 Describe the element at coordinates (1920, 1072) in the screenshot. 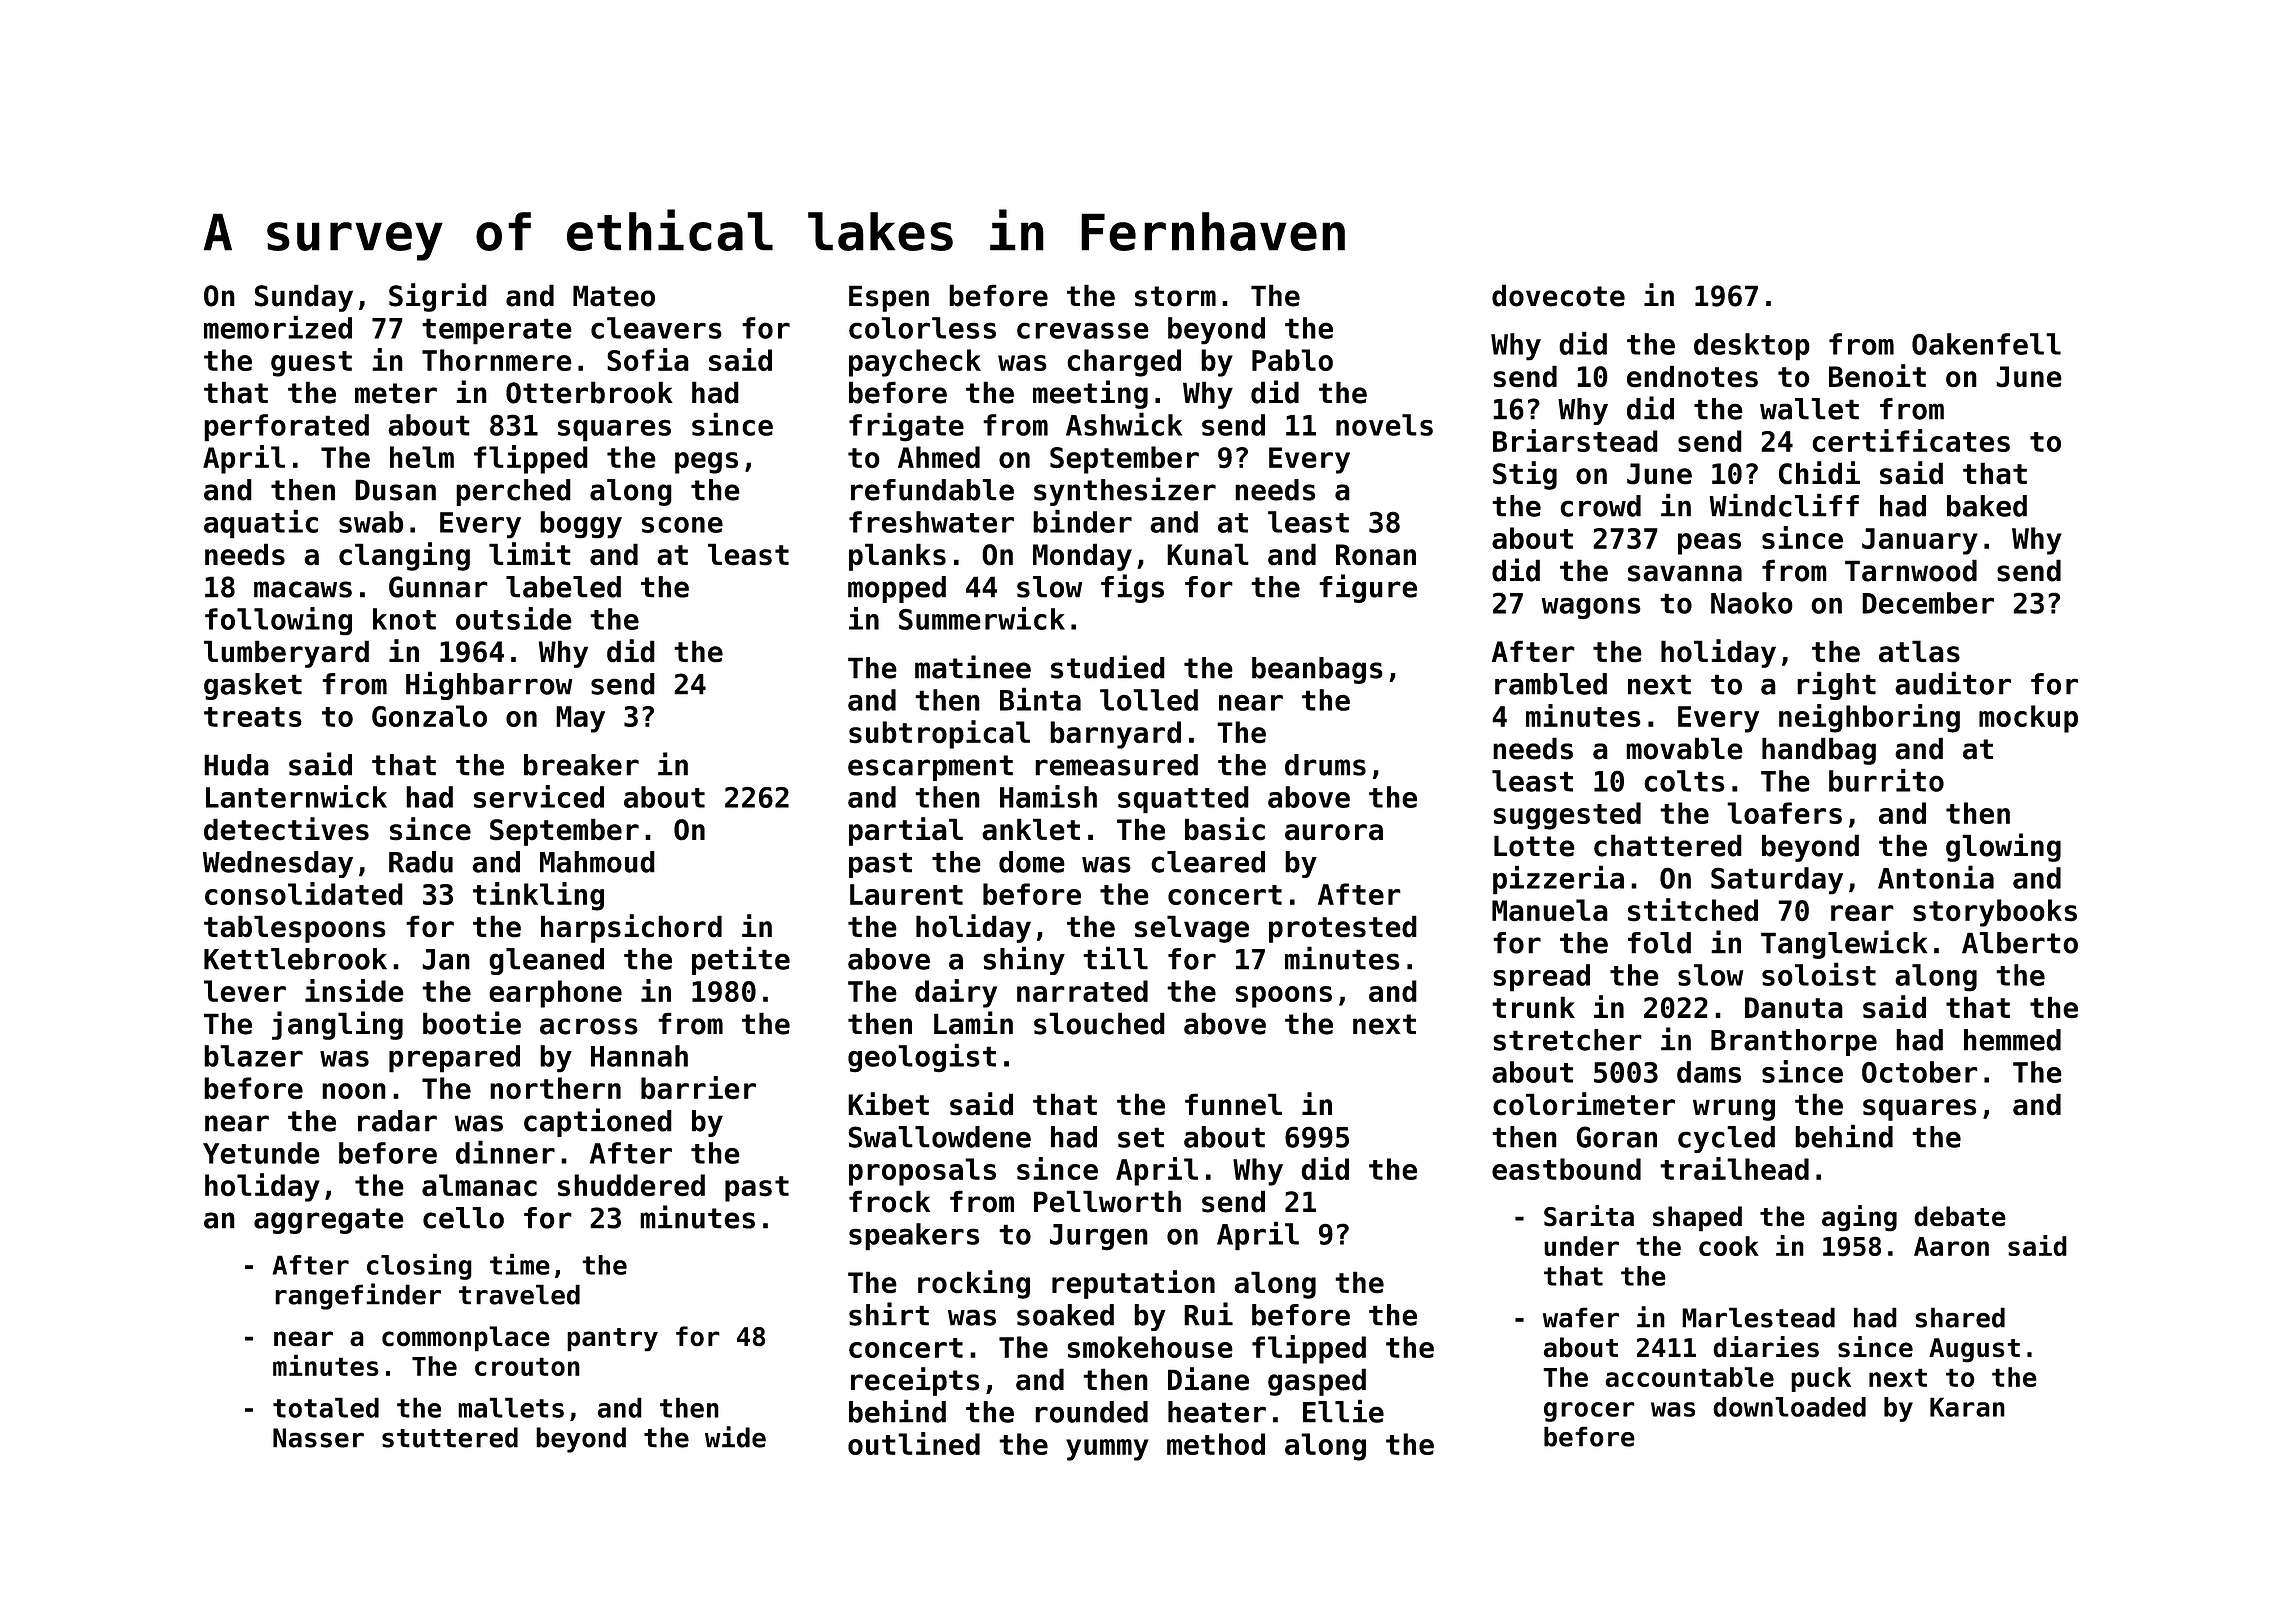

I see `October` at that location.
